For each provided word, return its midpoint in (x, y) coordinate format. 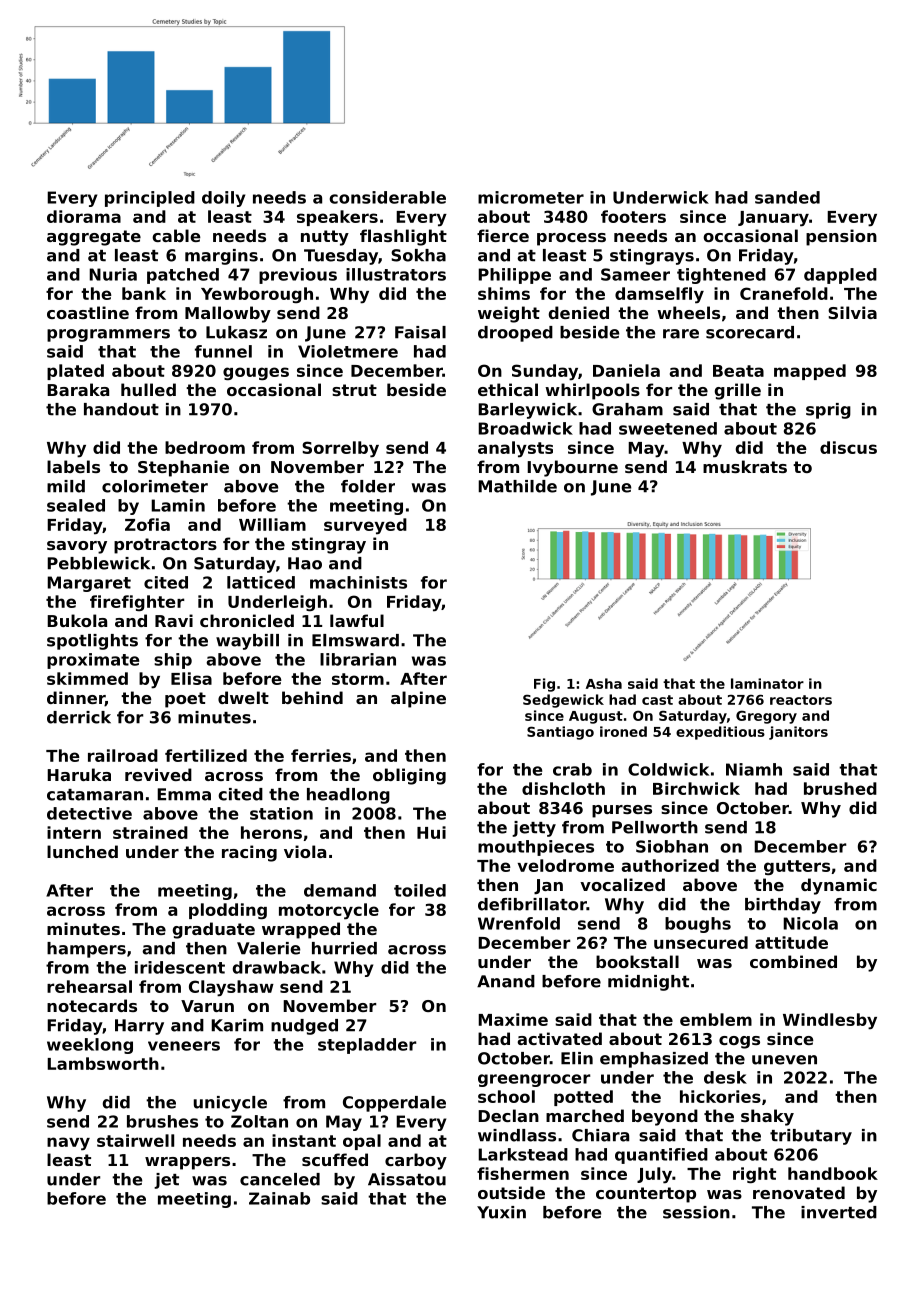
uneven (784, 1060)
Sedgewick (563, 701)
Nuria (113, 274)
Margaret (89, 584)
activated (559, 1038)
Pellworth (655, 827)
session (696, 1212)
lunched (82, 851)
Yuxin (501, 1212)
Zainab (279, 1198)
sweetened (668, 428)
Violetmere (348, 351)
